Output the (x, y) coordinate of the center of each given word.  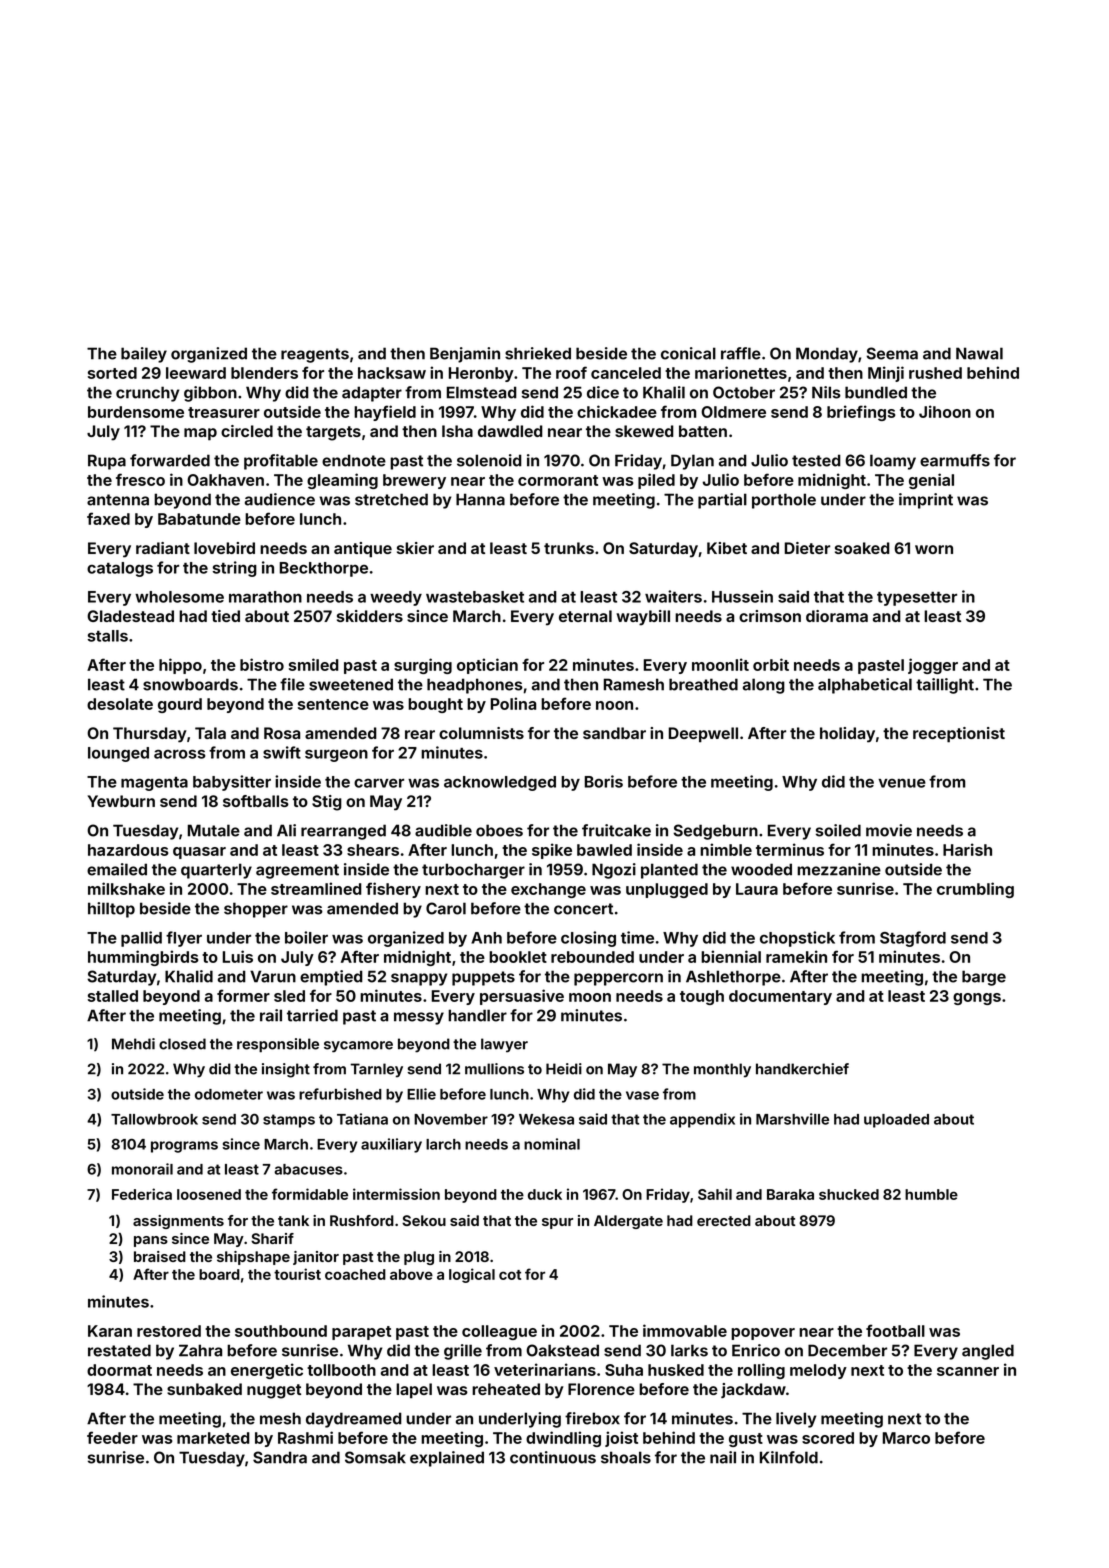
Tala (210, 733)
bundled (876, 392)
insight (286, 1070)
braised (160, 1256)
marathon (265, 597)
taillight (945, 686)
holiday (847, 735)
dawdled (510, 431)
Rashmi (305, 1437)
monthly (722, 1070)
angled (988, 1352)
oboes (499, 830)
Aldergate (628, 1222)
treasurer (224, 412)
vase (642, 1095)
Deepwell (703, 735)
